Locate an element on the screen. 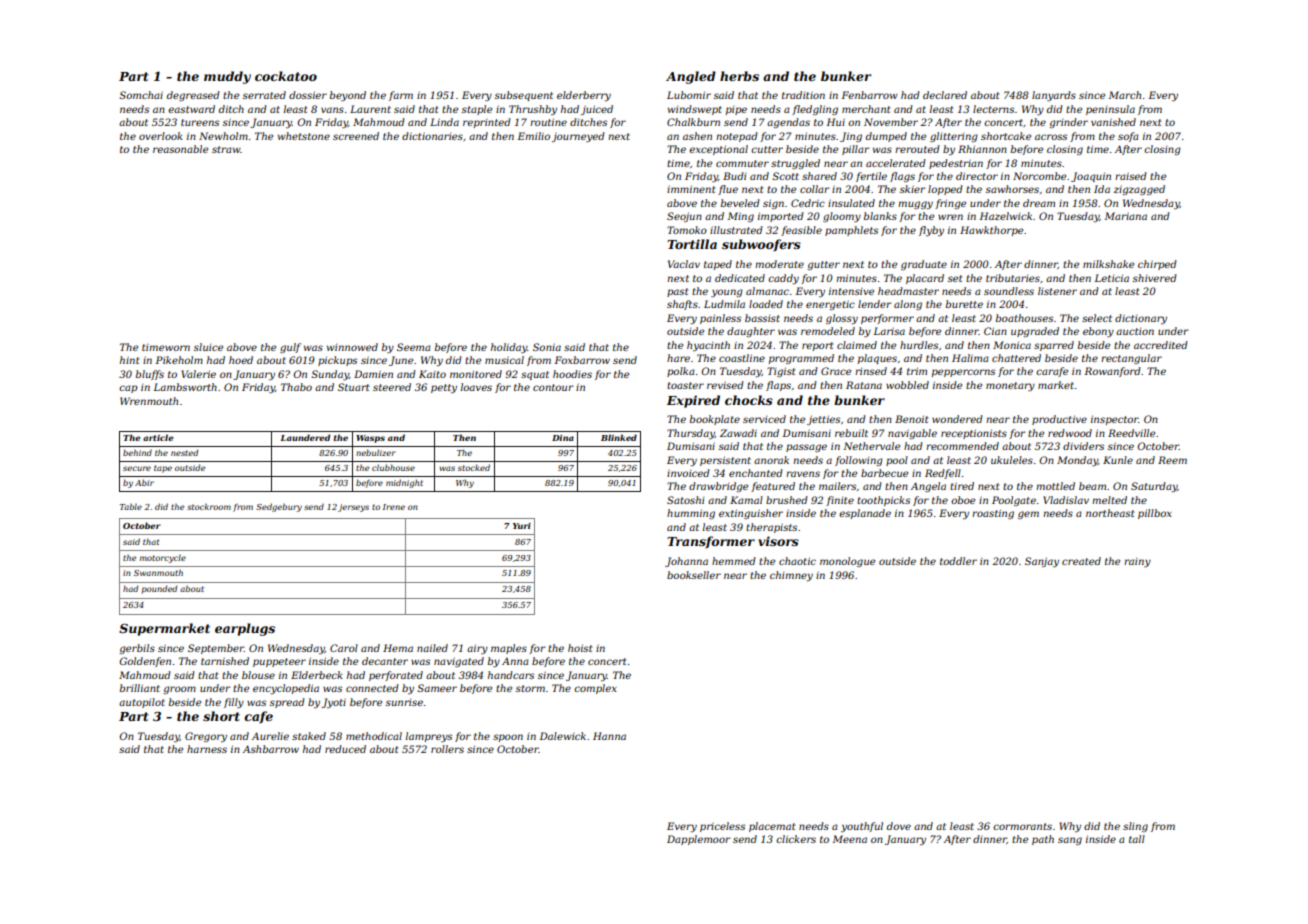 The width and height of the screenshot is (1308, 924). lecterns is located at coordinates (993, 109).
